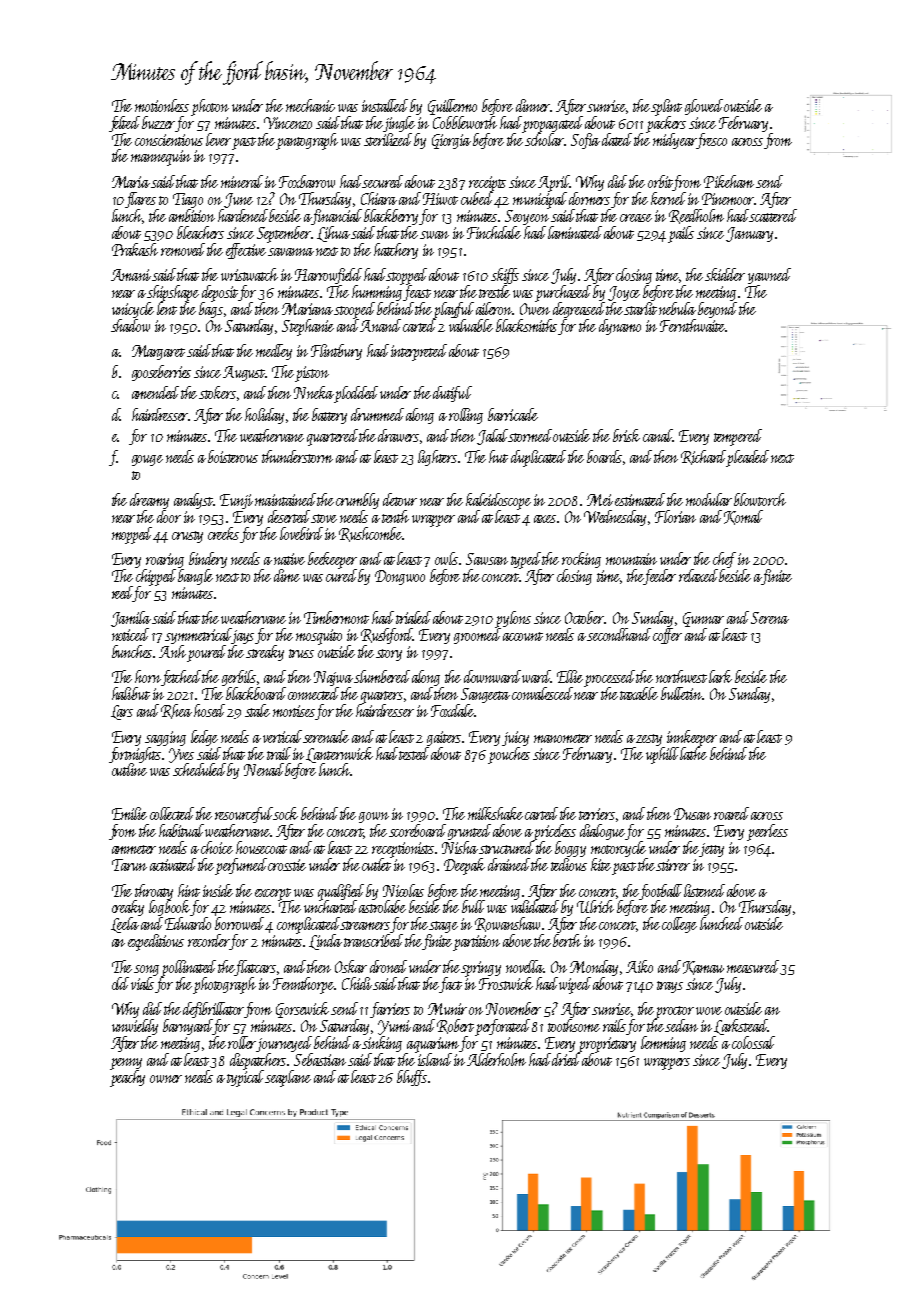 The width and height of the page is (908, 1316). Describe the element at coordinates (545, 519) in the page. I see `axes` at that location.
